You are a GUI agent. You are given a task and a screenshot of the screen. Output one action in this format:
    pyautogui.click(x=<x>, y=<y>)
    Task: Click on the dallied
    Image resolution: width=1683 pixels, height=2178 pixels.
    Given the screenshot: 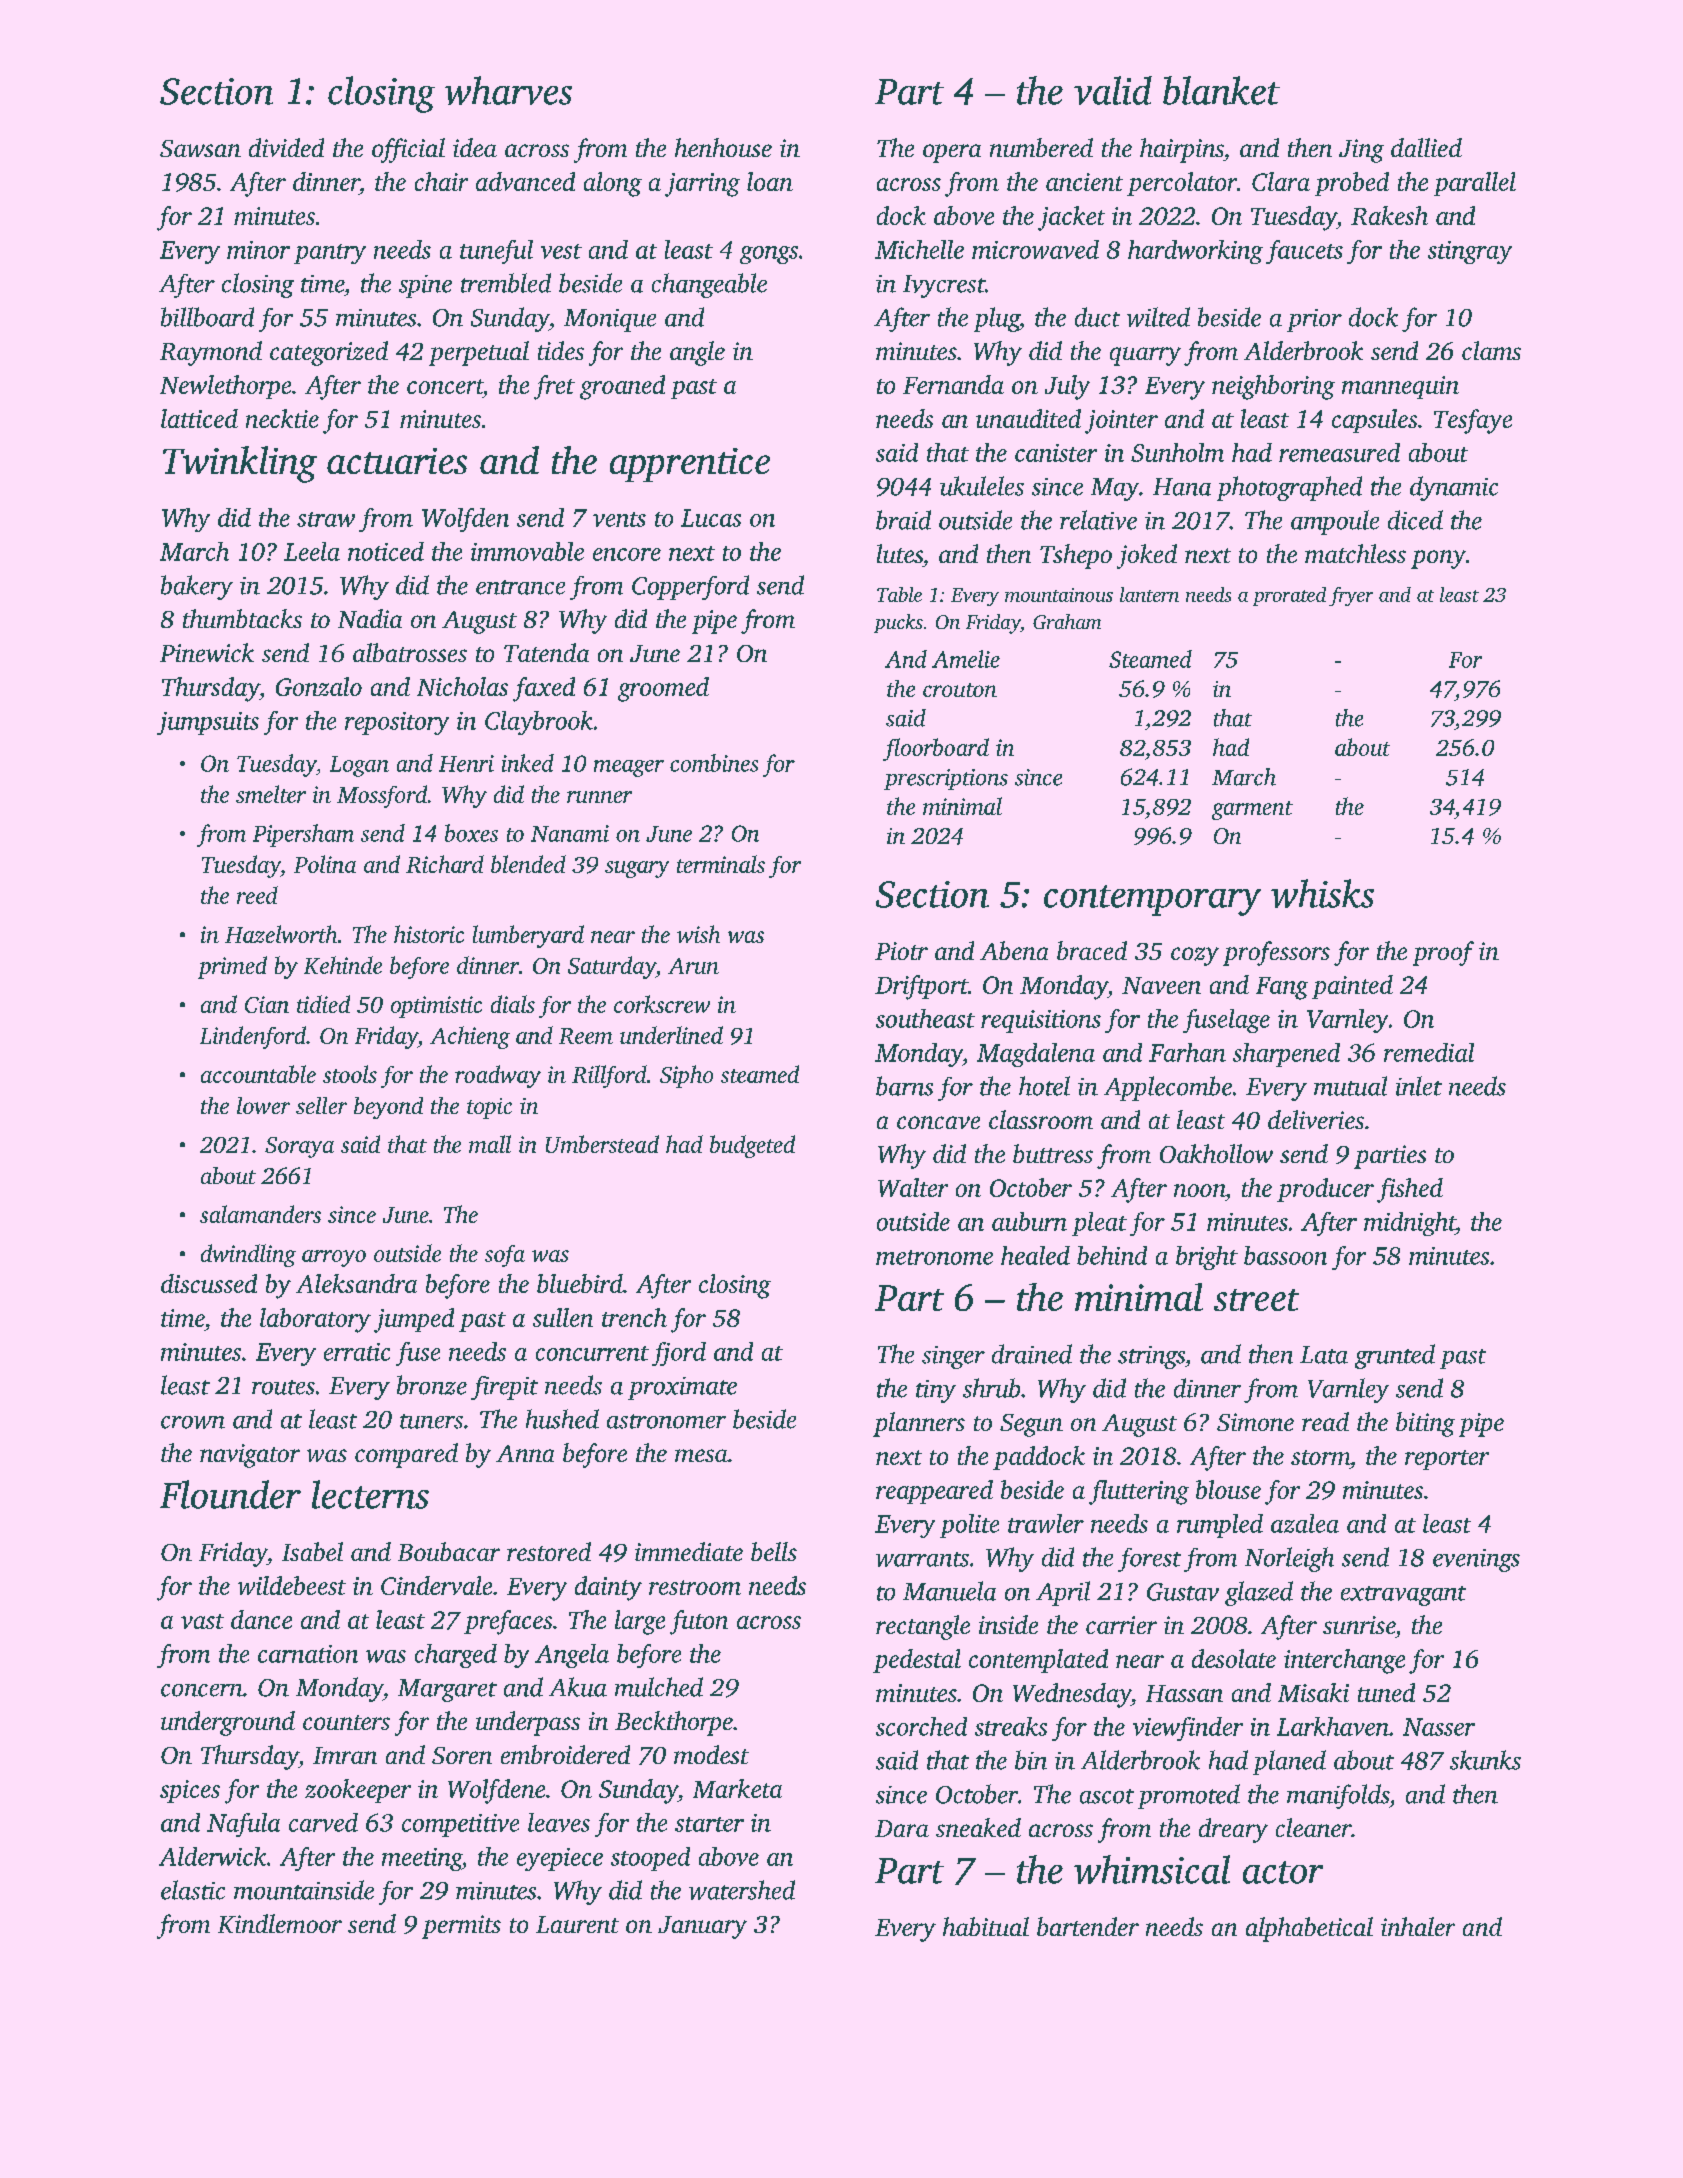 What is the action you would take?
    pyautogui.click(x=1426, y=147)
